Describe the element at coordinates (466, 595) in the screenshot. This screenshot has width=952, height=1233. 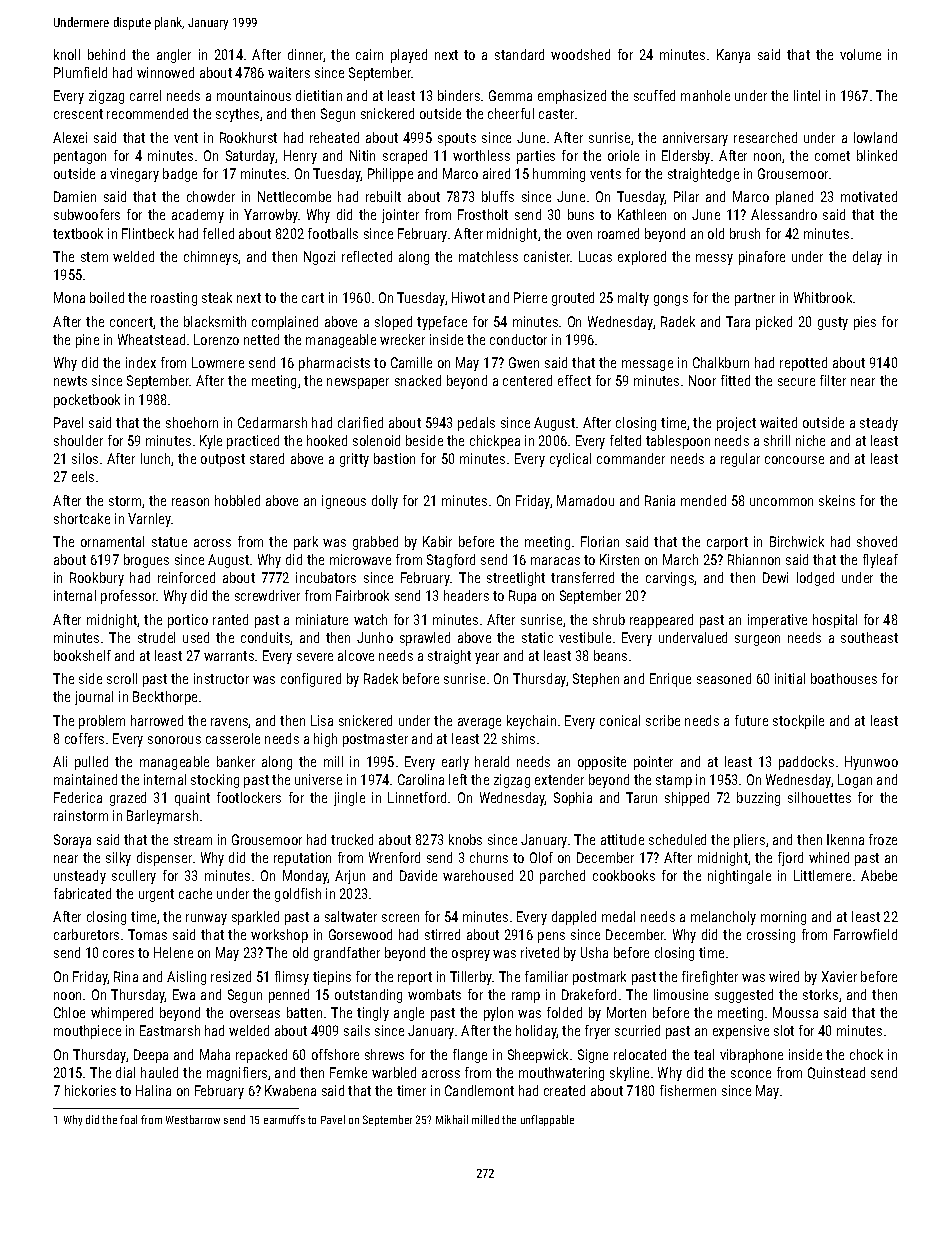
I see `headers` at that location.
